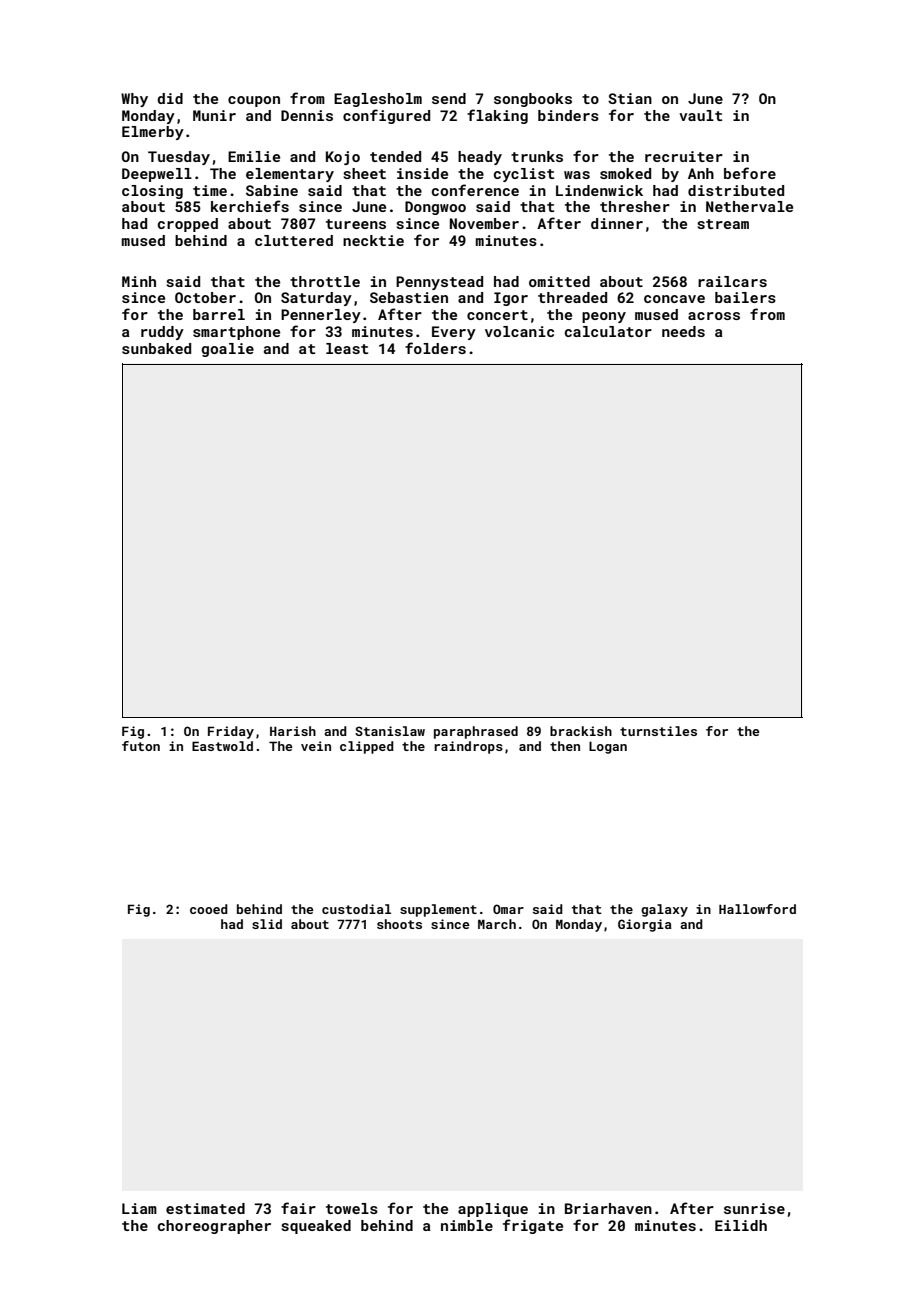  Describe the element at coordinates (635, 206) in the screenshot. I see `thresher` at that location.
